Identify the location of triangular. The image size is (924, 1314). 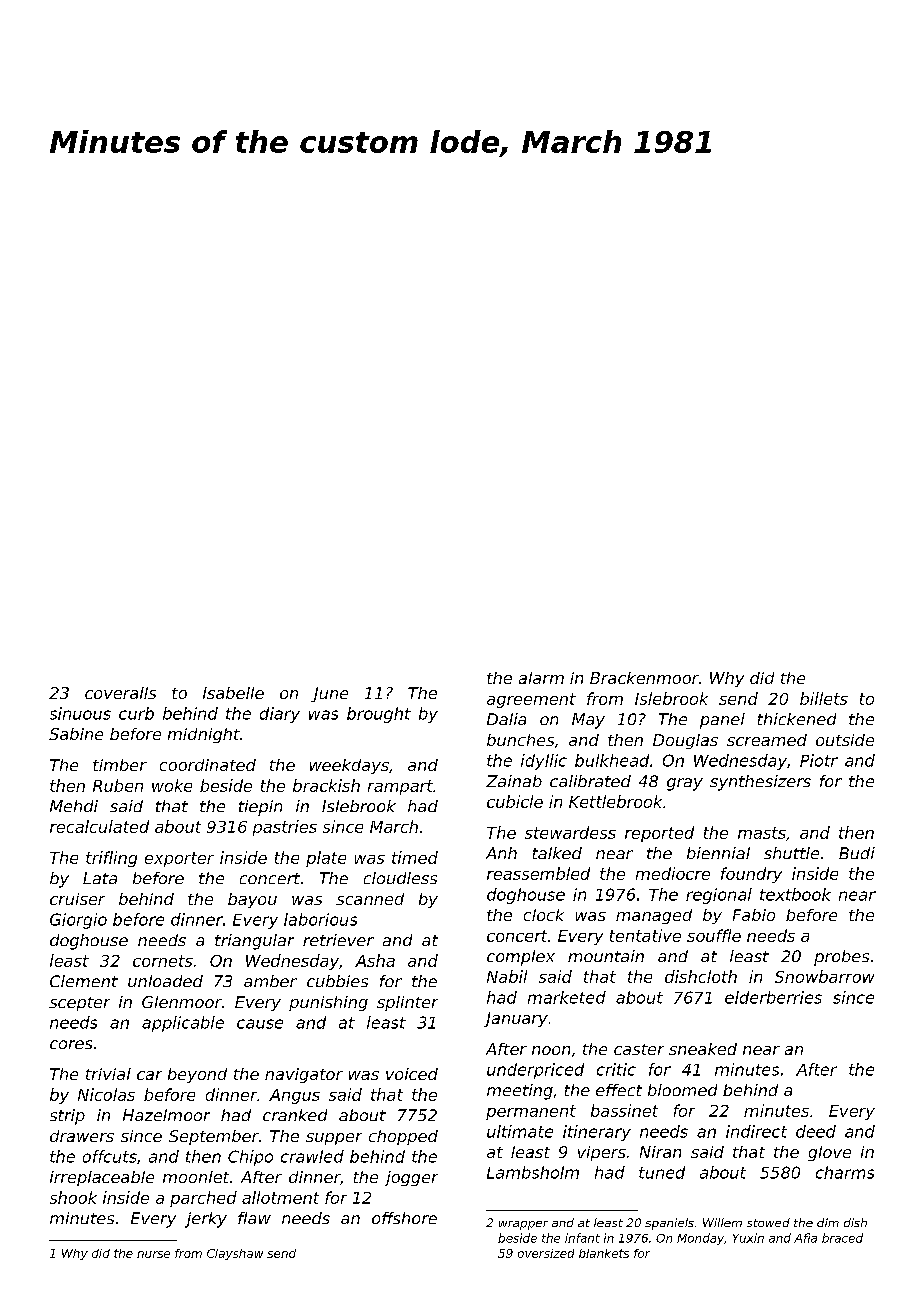
(254, 942).
